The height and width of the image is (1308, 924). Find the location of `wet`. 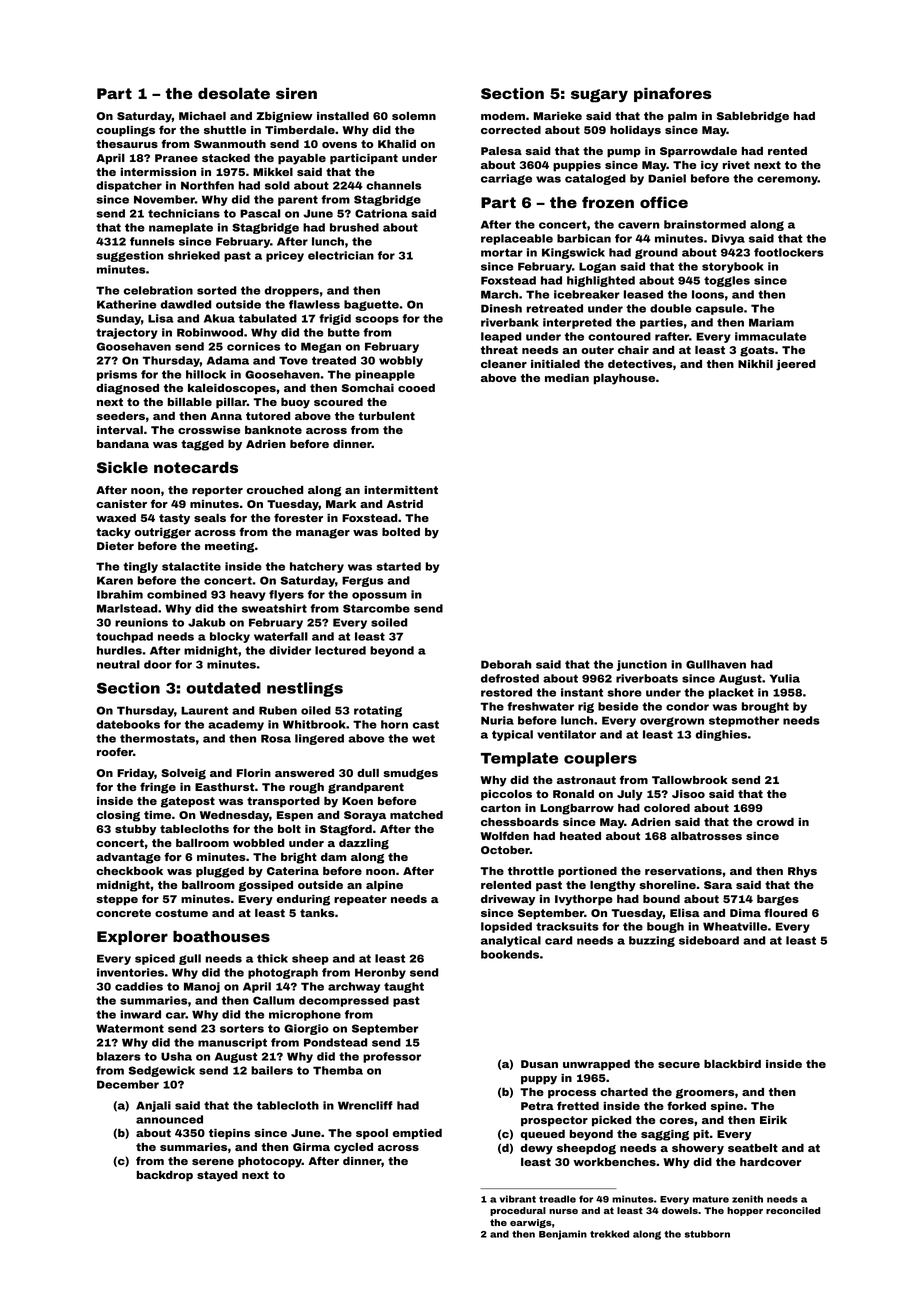

wet is located at coordinates (423, 738).
